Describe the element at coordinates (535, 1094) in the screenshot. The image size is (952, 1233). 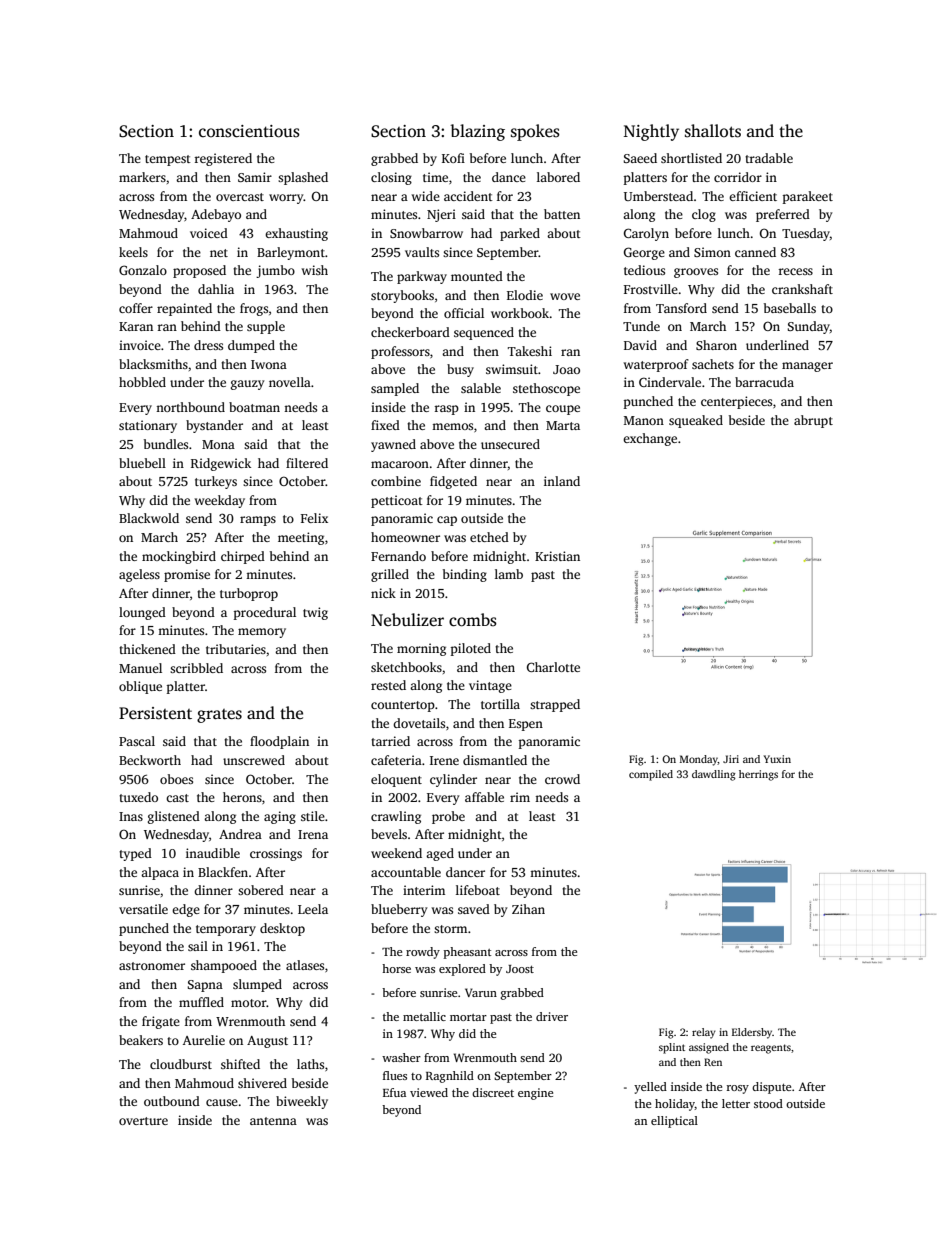
I see `engine` at that location.
